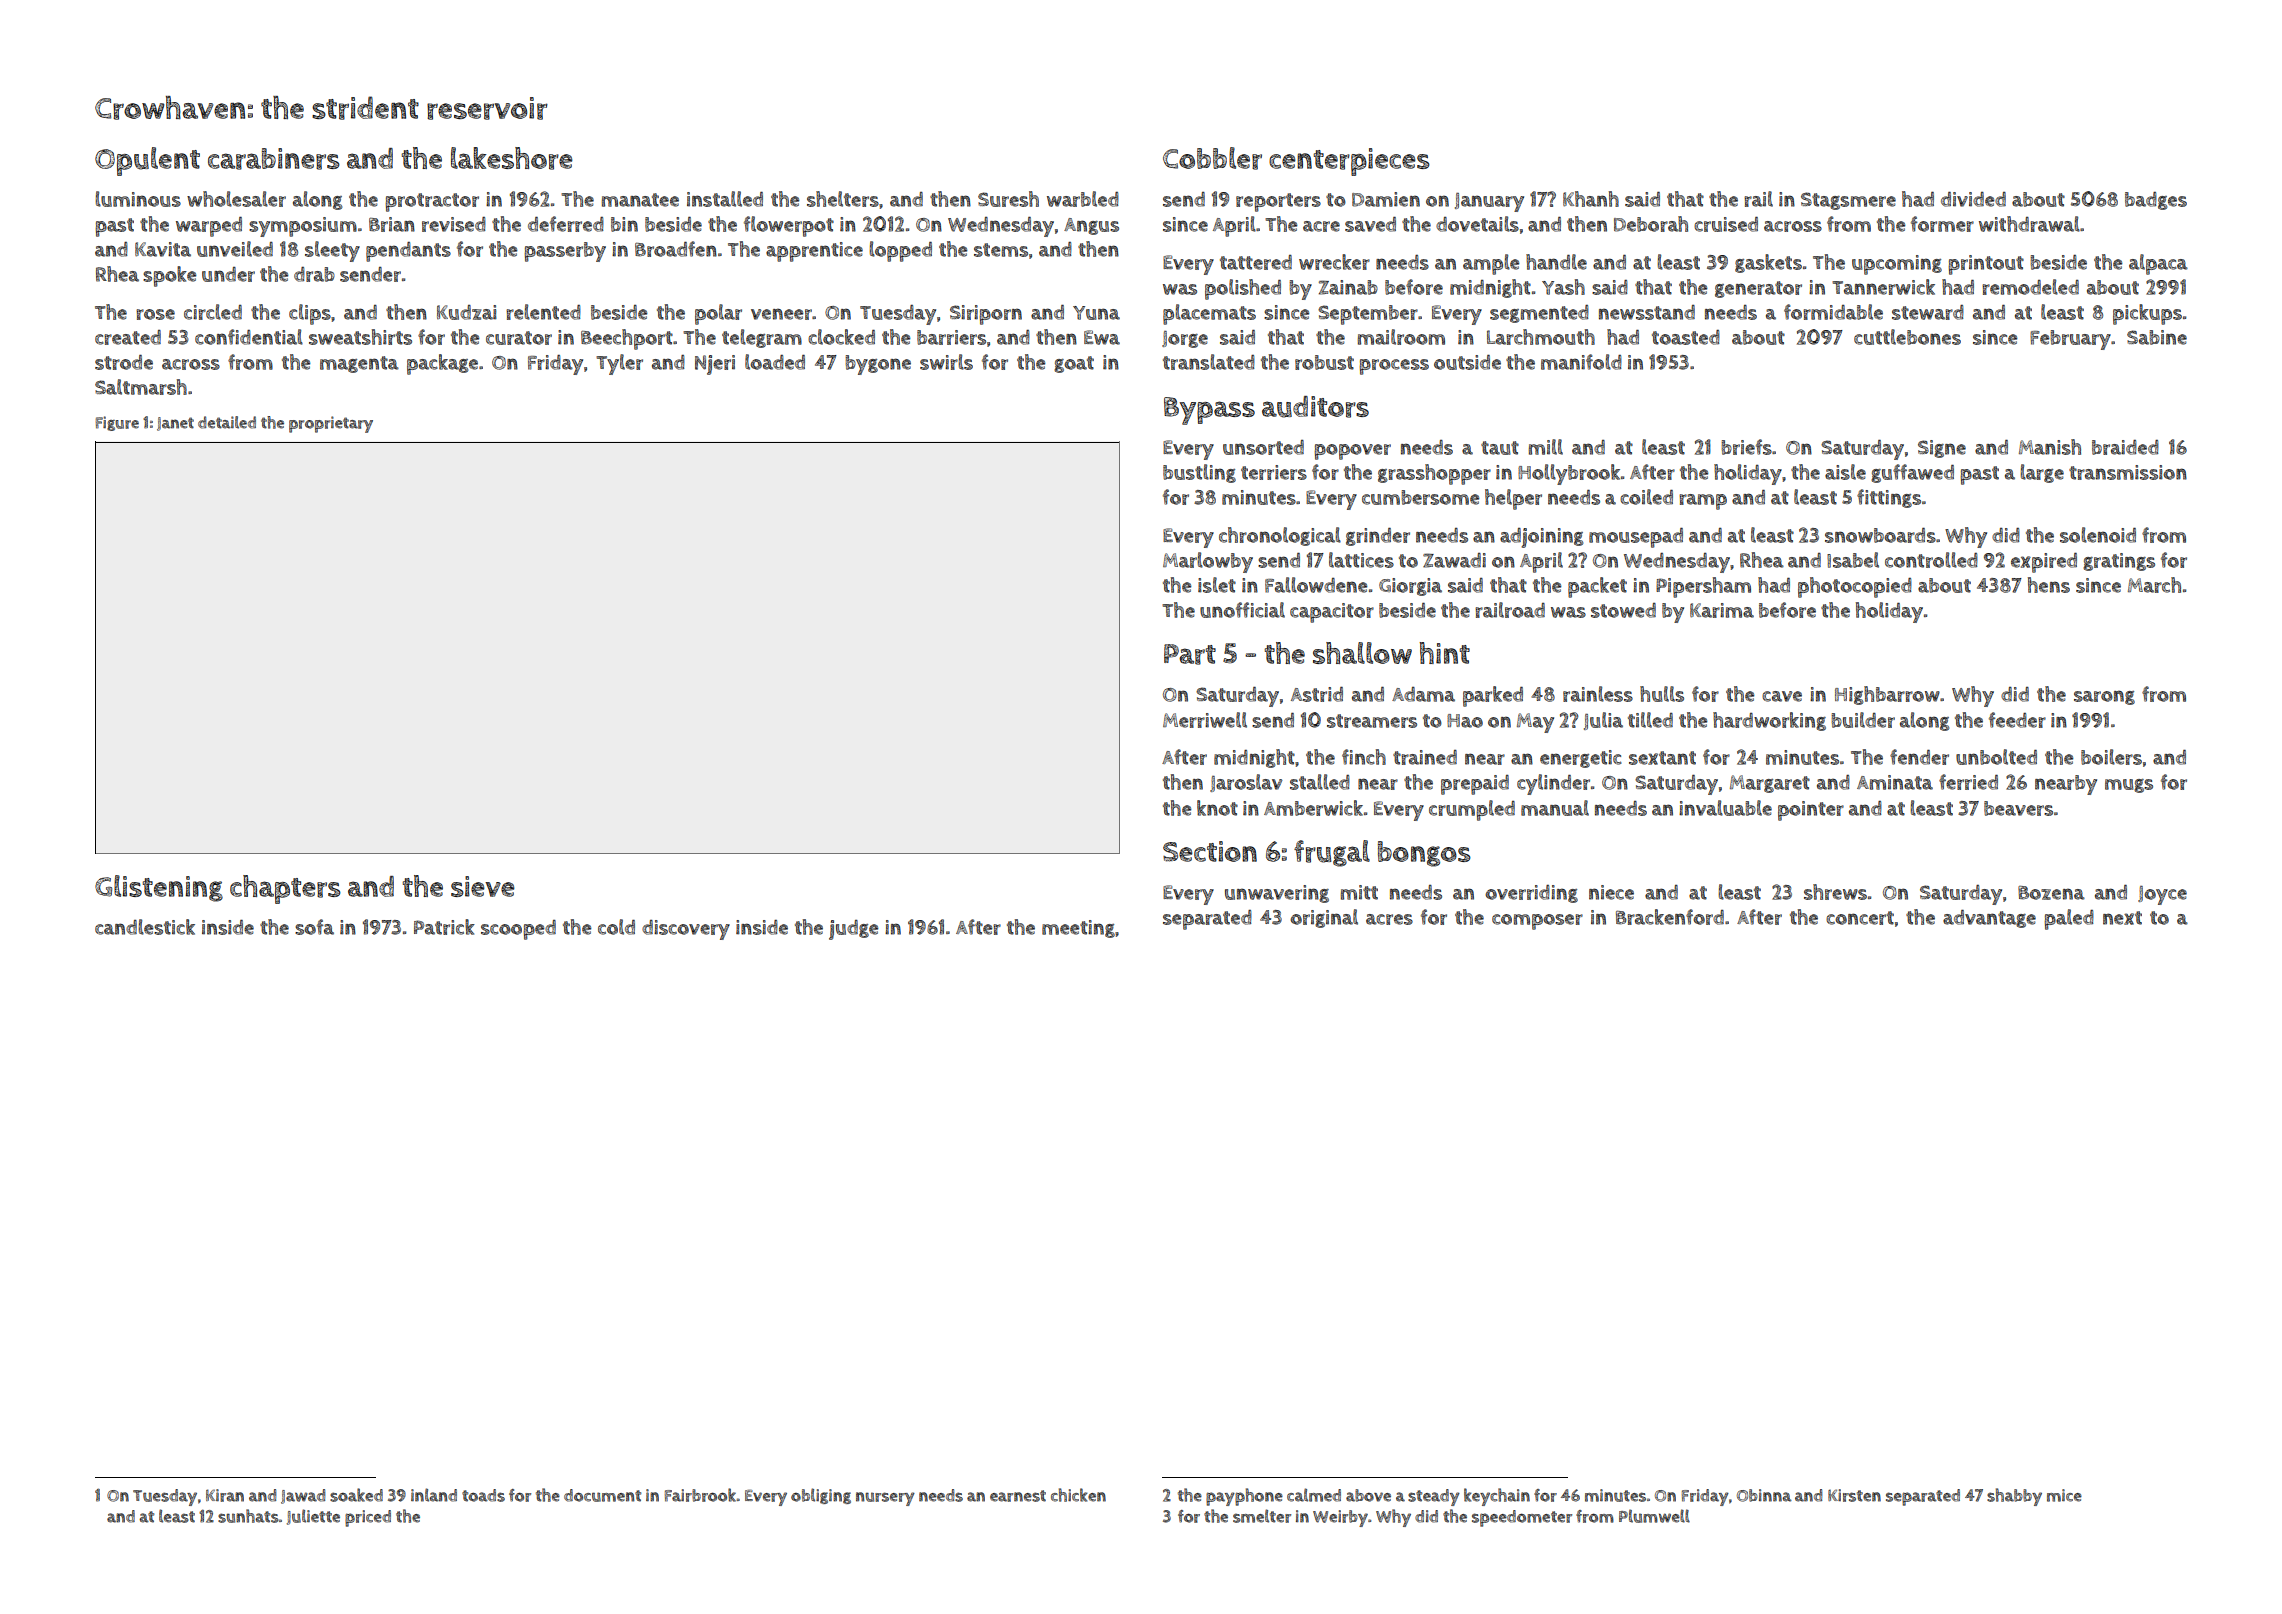 This image has height=1614, width=2282. What do you see at coordinates (1078, 929) in the image?
I see `meeting` at bounding box center [1078, 929].
